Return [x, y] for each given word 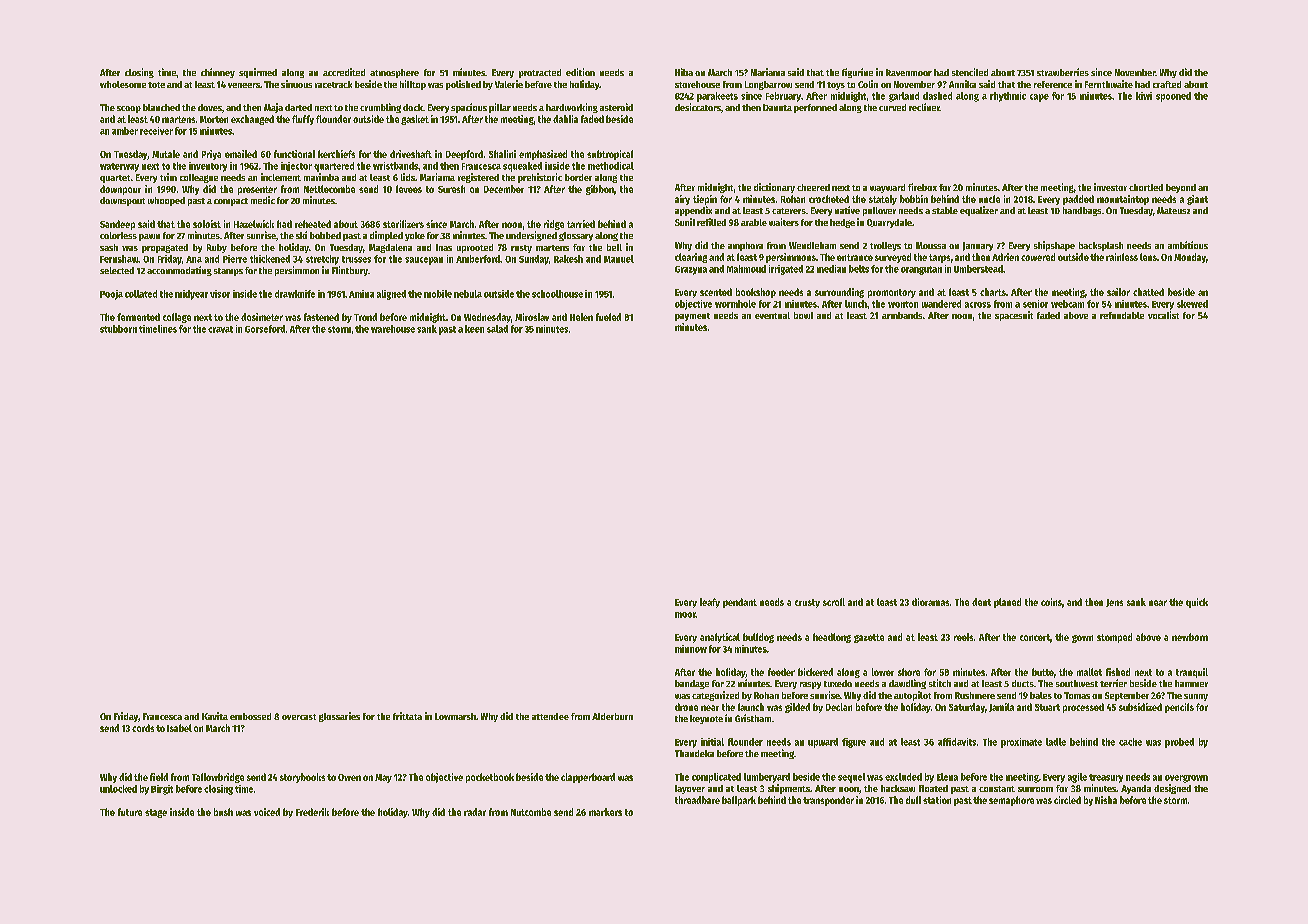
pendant [740, 603]
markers [605, 812]
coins [1051, 602]
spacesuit [1014, 316]
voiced [267, 812]
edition [580, 72]
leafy [710, 603]
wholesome [123, 84]
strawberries [1063, 72]
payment [692, 317]
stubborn [118, 329]
